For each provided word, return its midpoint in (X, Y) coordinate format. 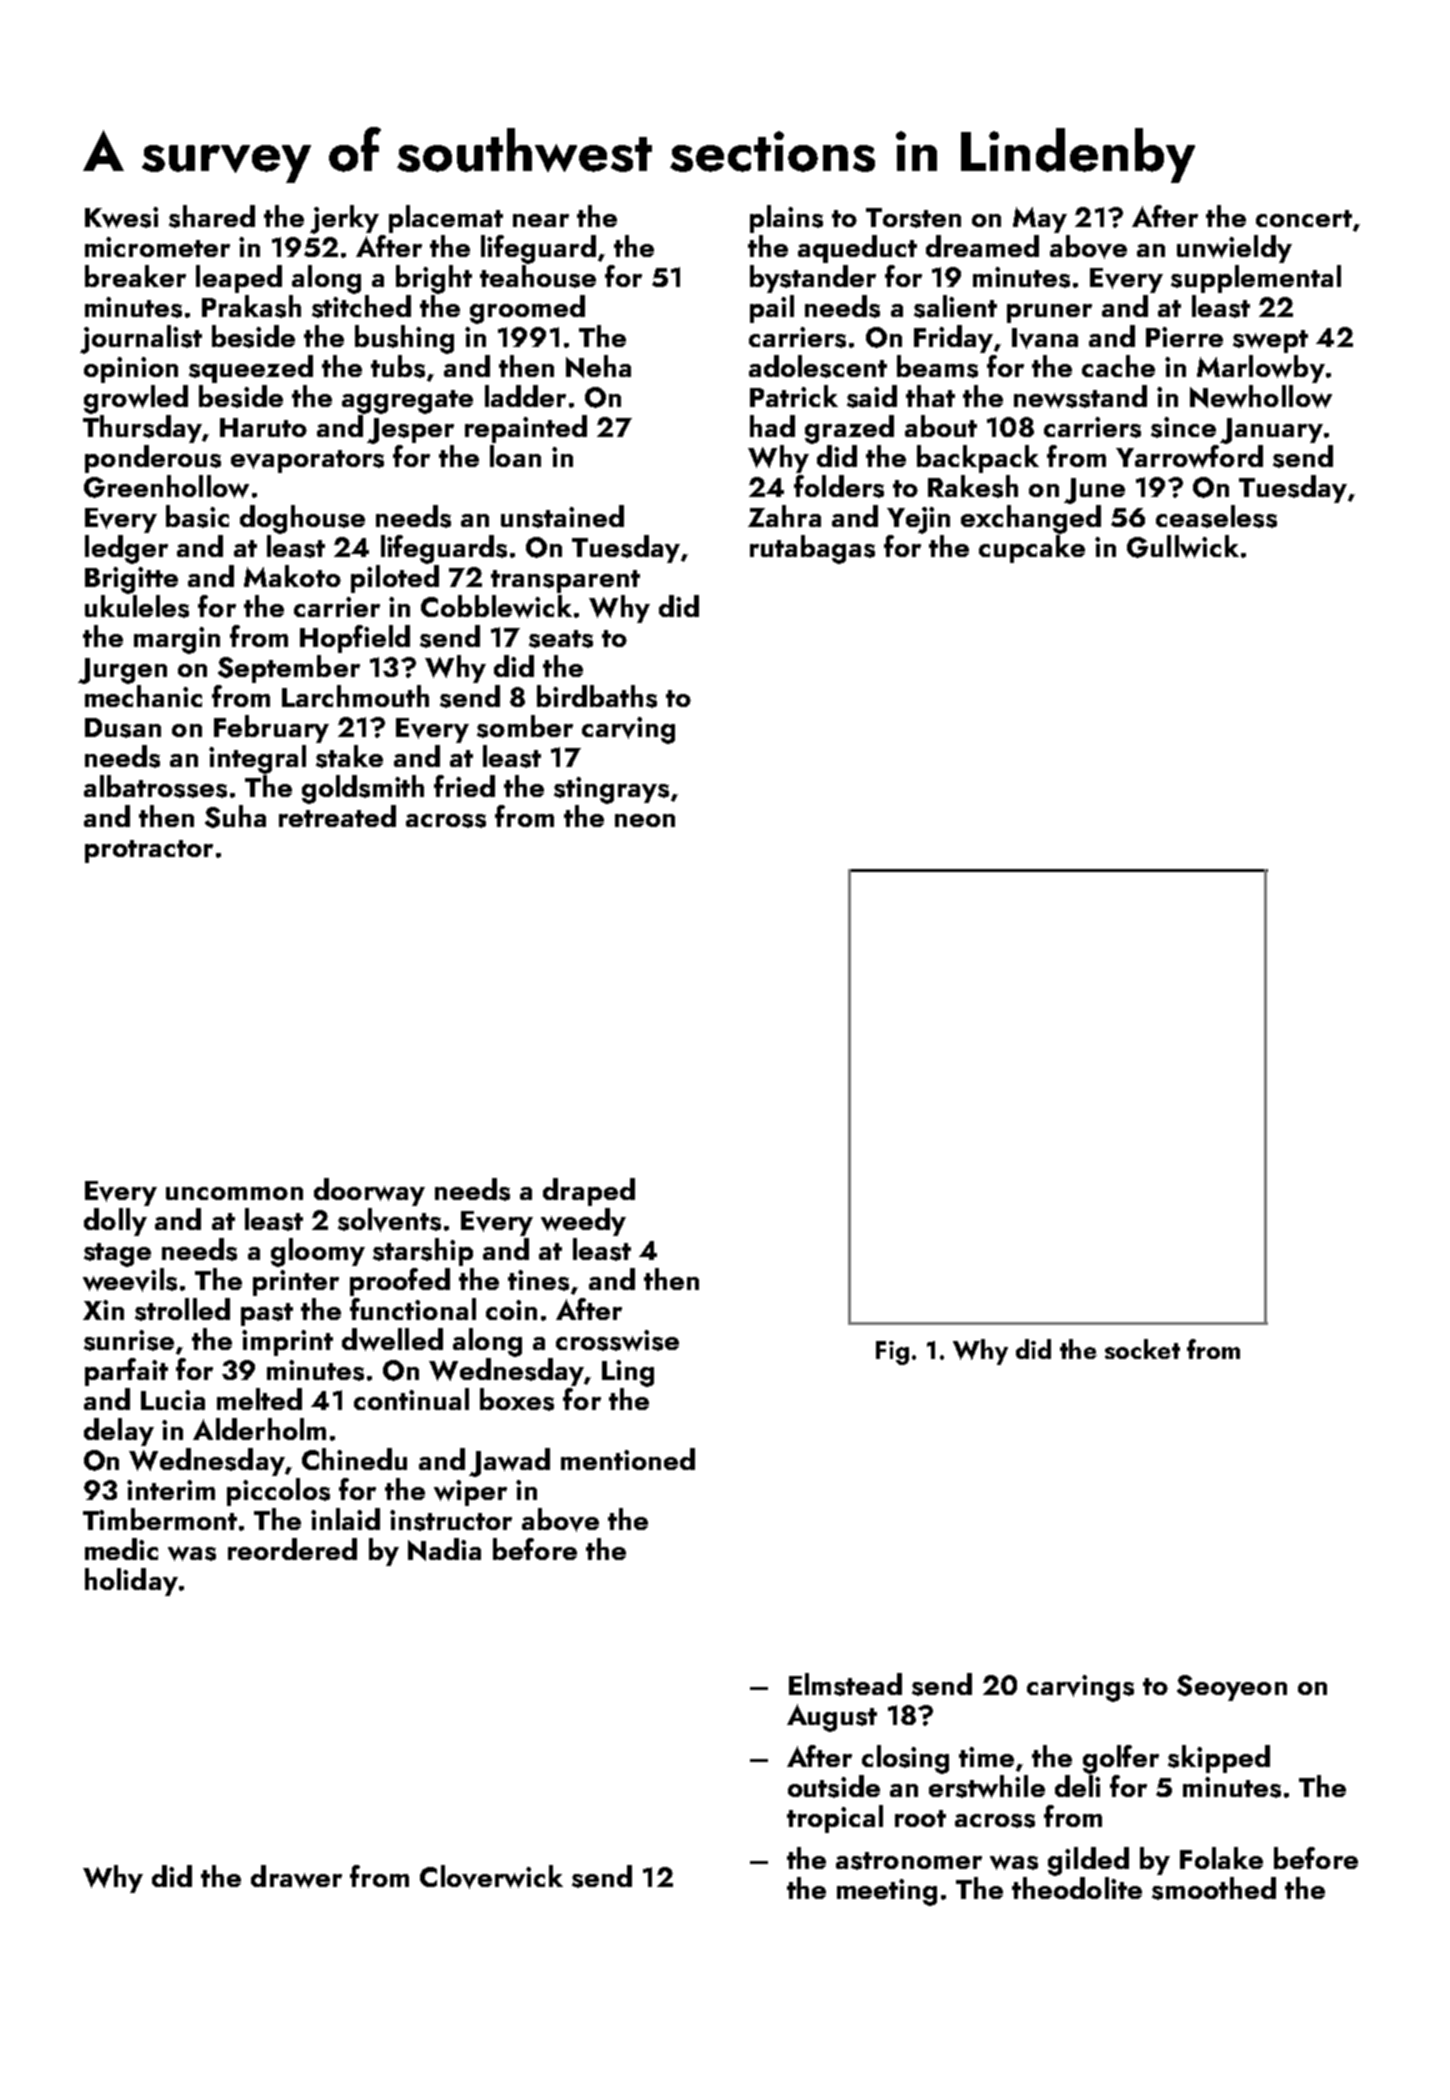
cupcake (1032, 549)
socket (1142, 1349)
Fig (892, 1353)
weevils (130, 1280)
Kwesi (121, 217)
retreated (337, 816)
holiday (131, 1582)
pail (772, 309)
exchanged (1031, 519)
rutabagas (812, 549)
